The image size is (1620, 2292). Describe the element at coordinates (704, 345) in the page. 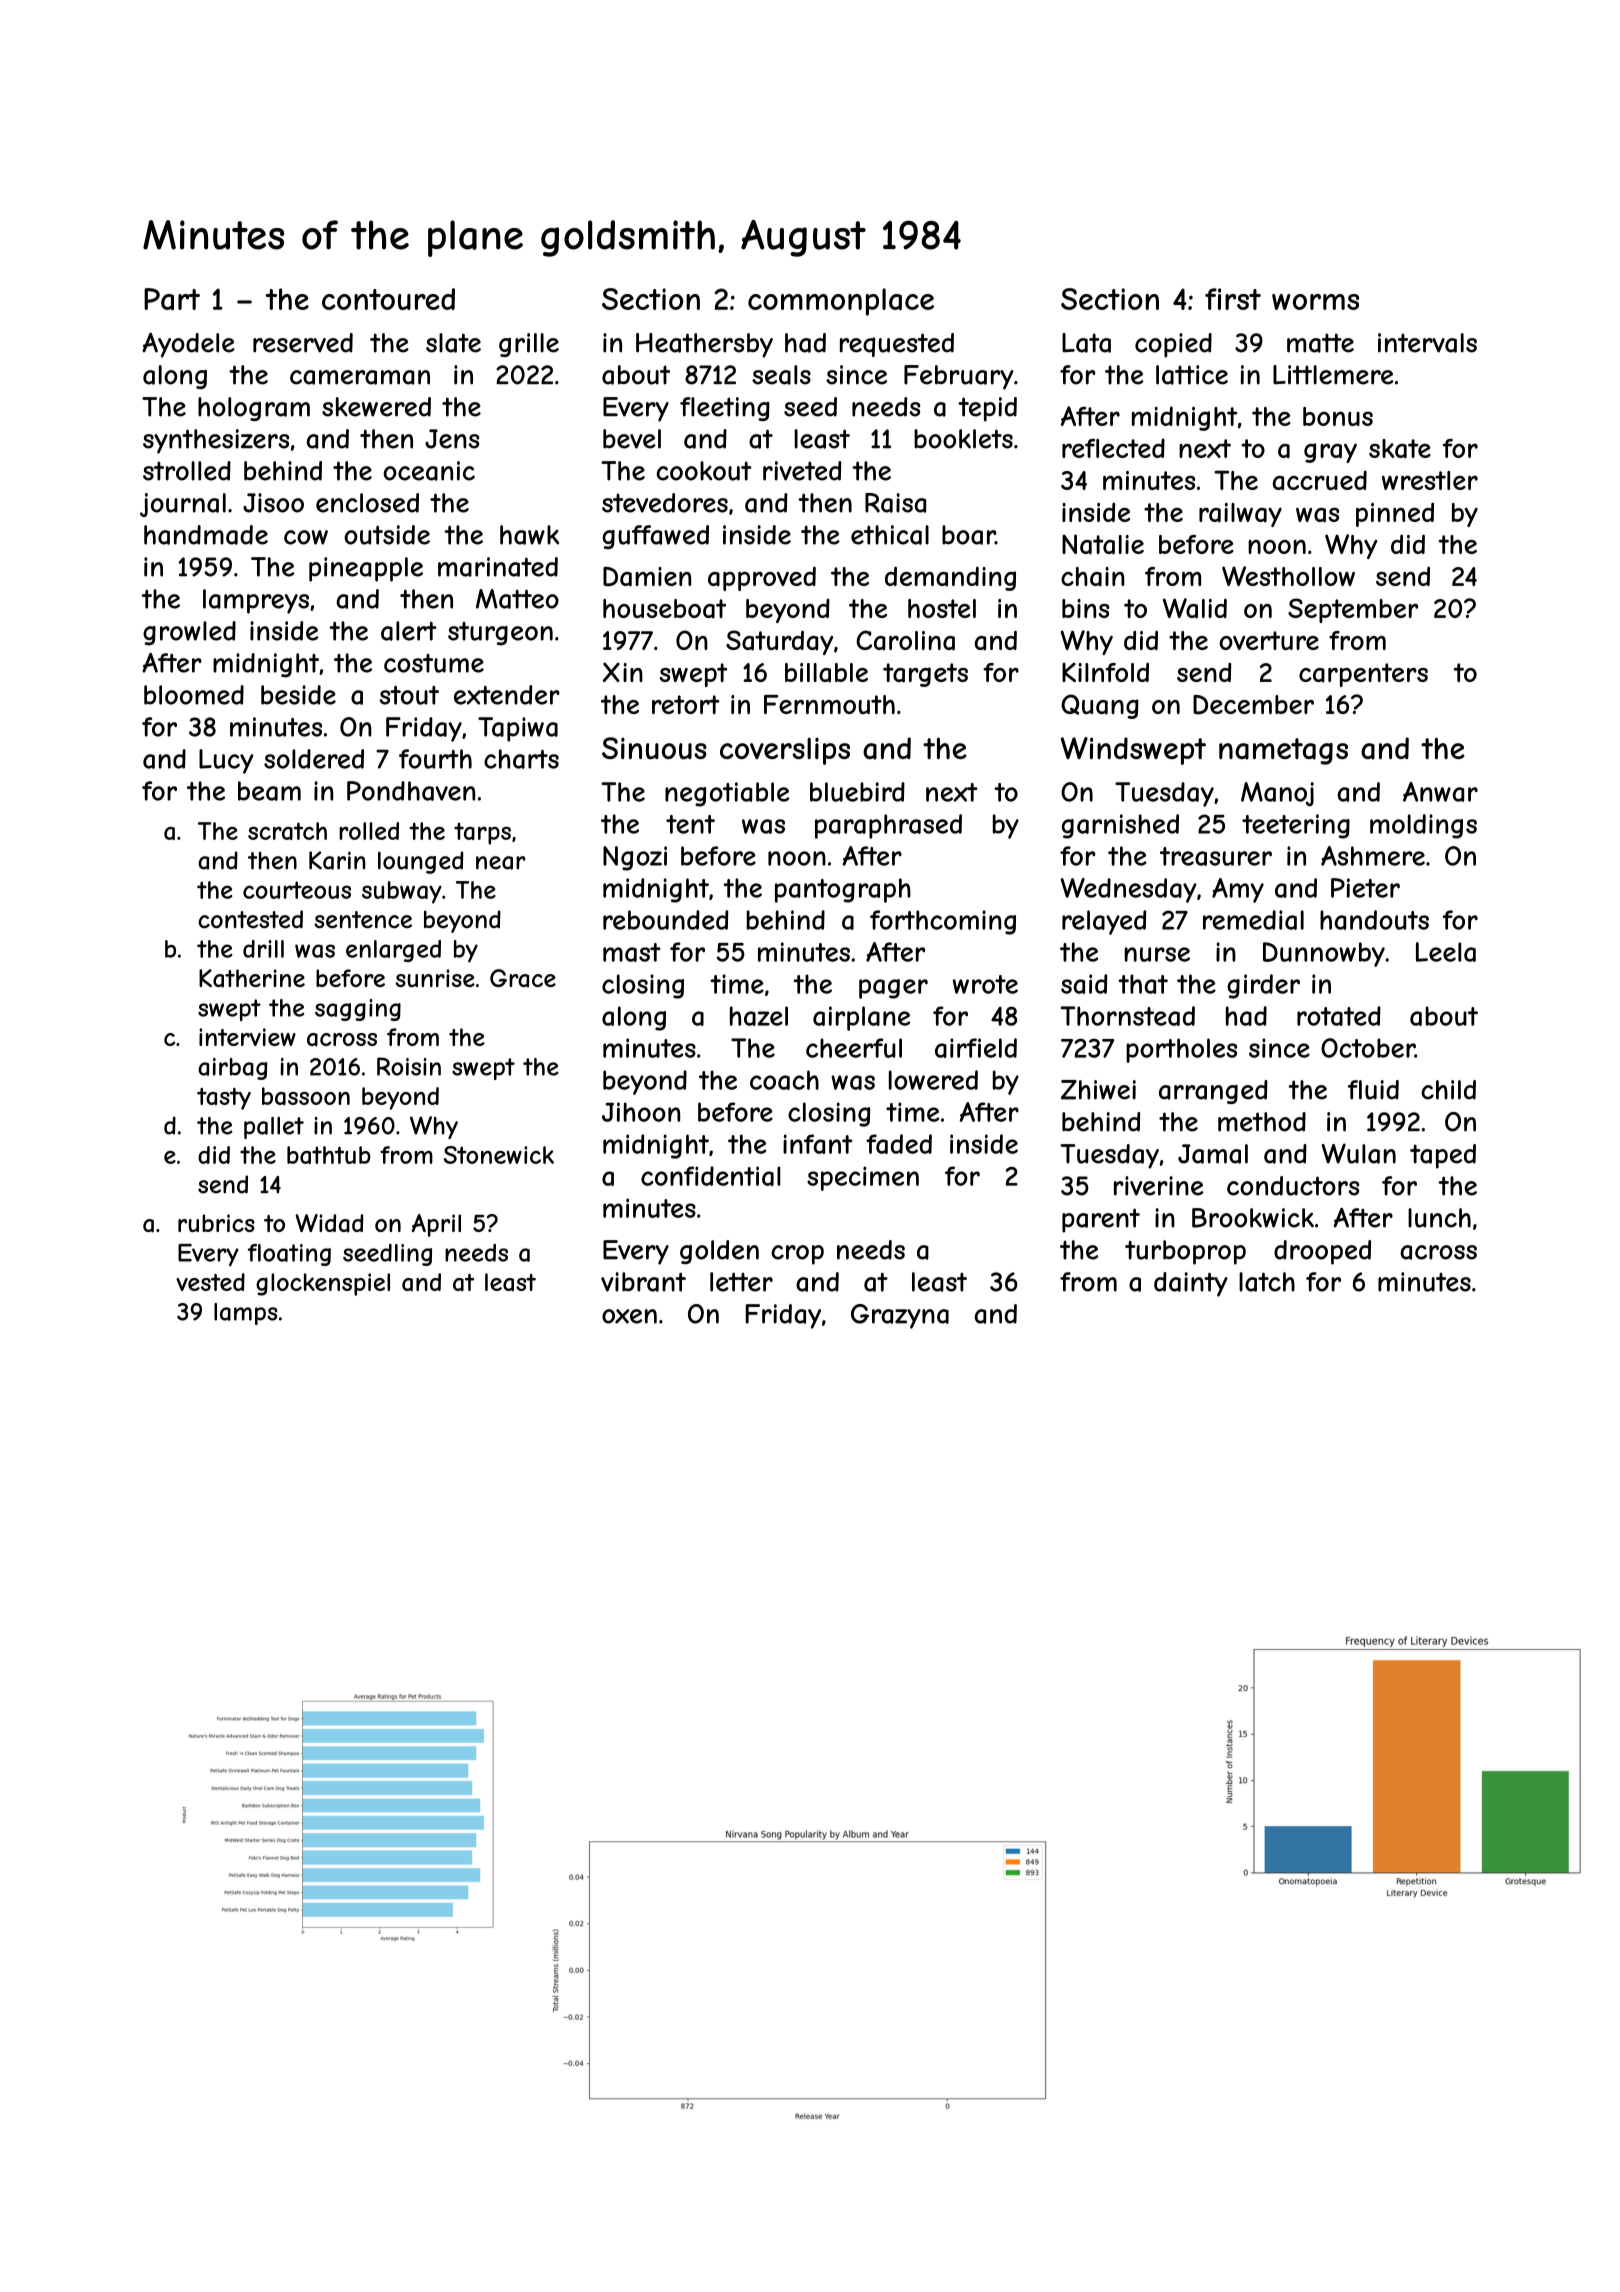

I see `Heathersby` at that location.
